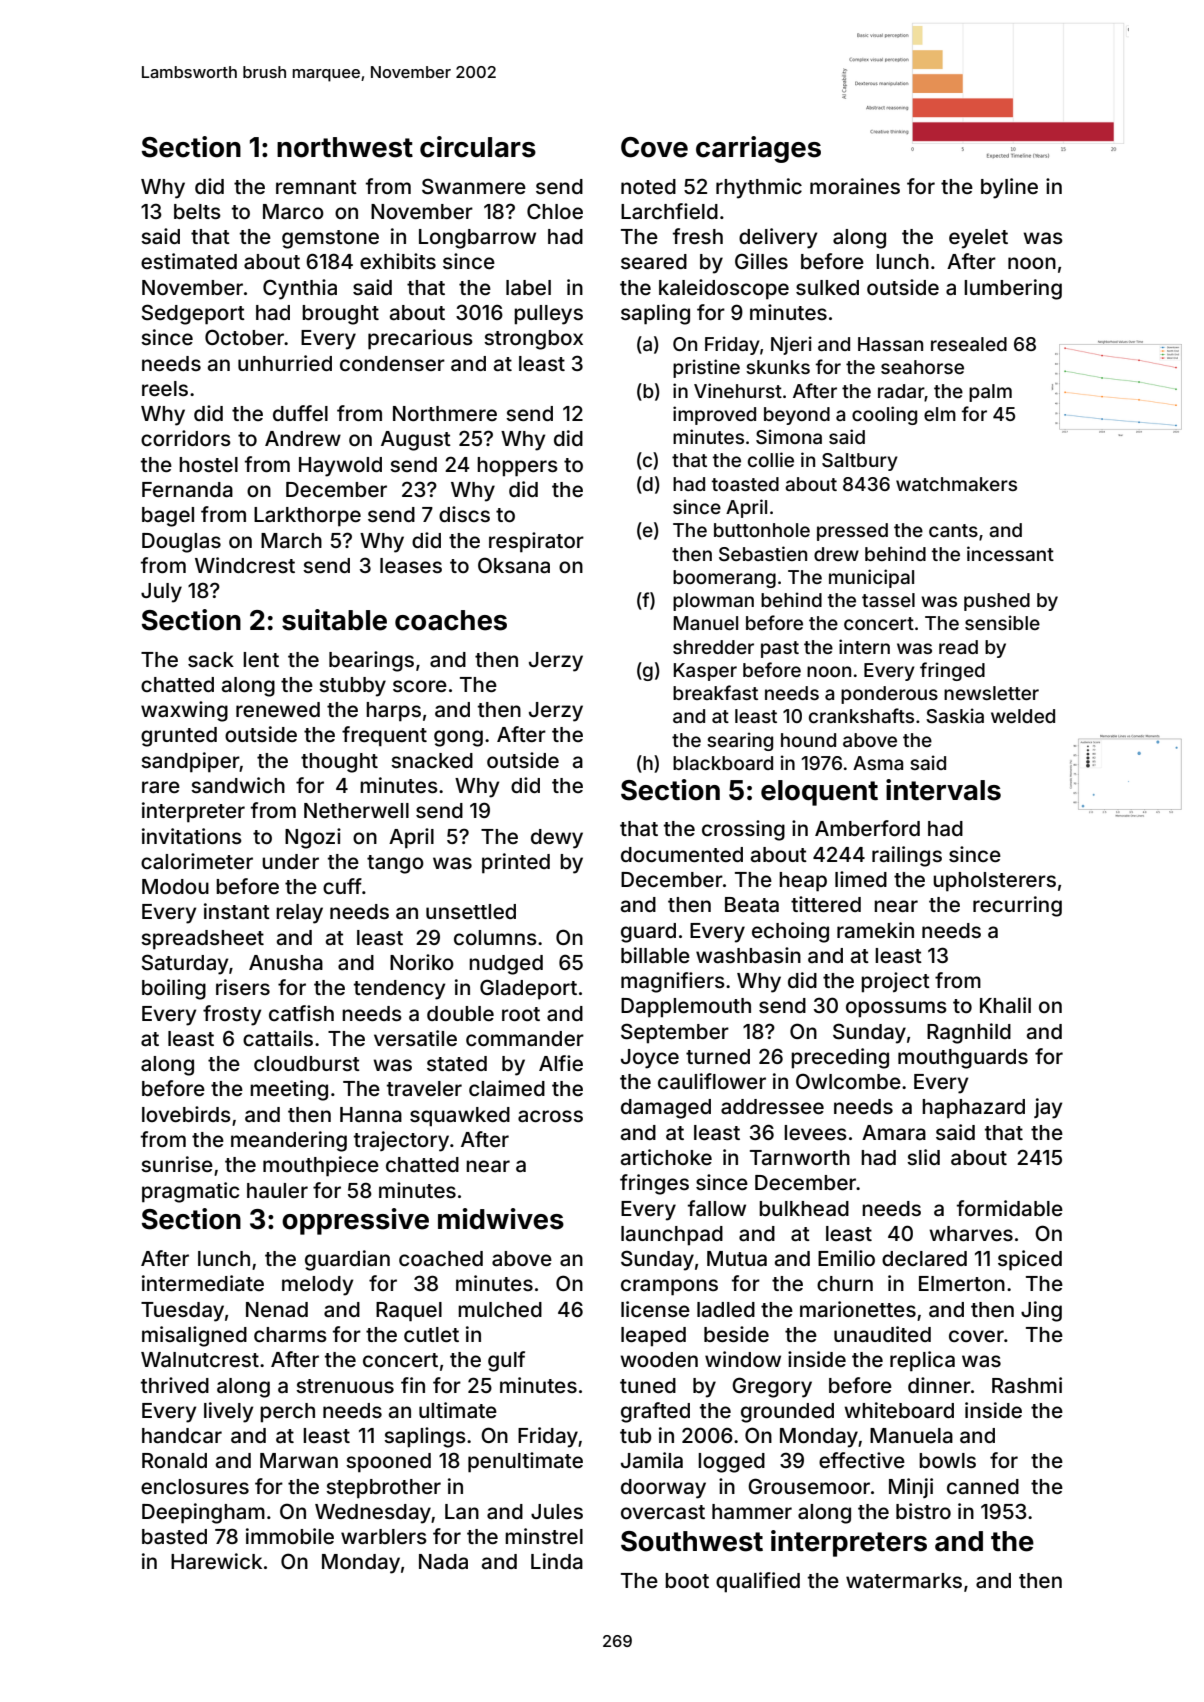 The width and height of the image is (1204, 1702). Describe the element at coordinates (737, 1258) in the image. I see `Mutua` at that location.
